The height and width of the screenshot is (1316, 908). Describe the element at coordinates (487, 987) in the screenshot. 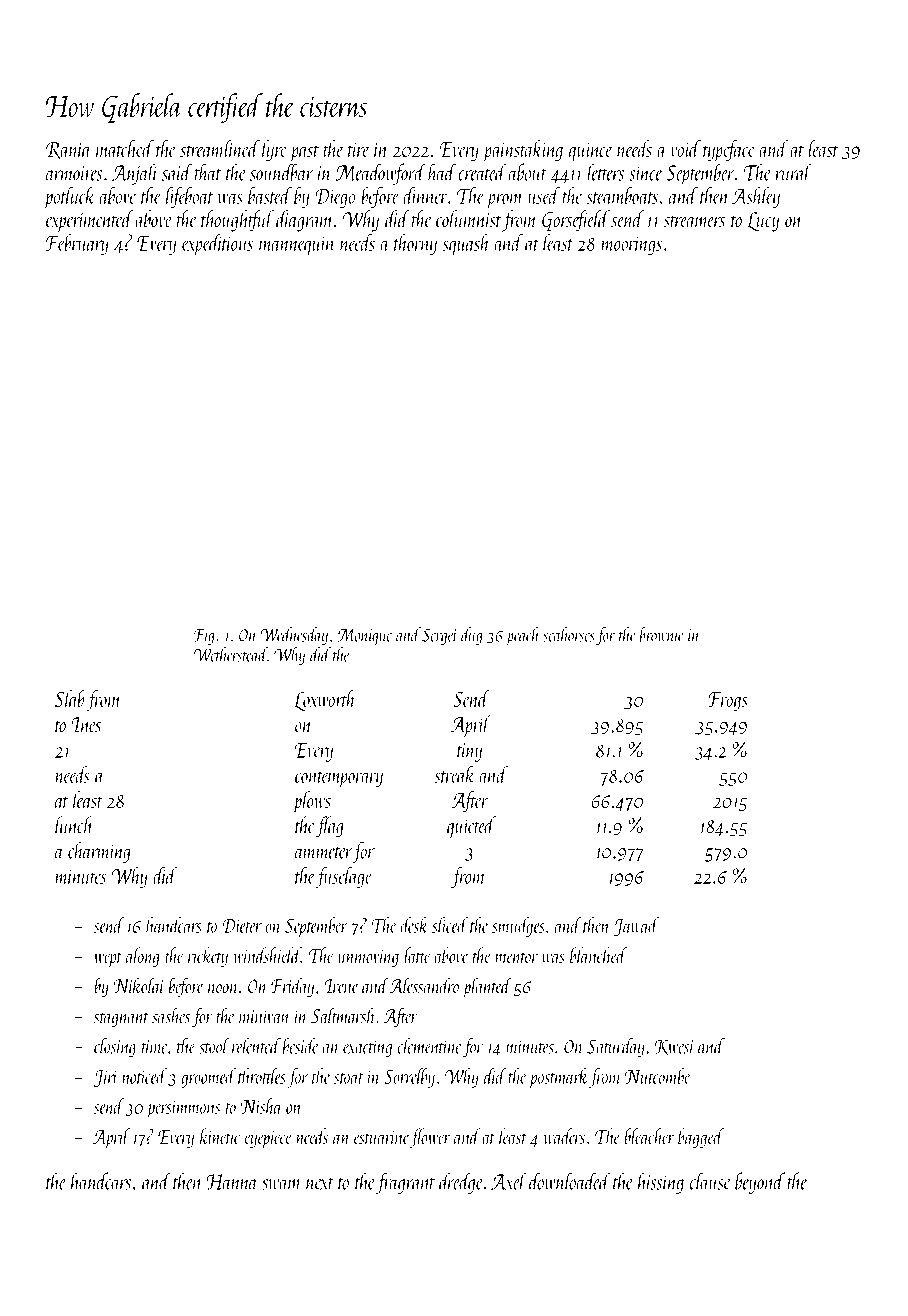

I see `planted` at that location.
